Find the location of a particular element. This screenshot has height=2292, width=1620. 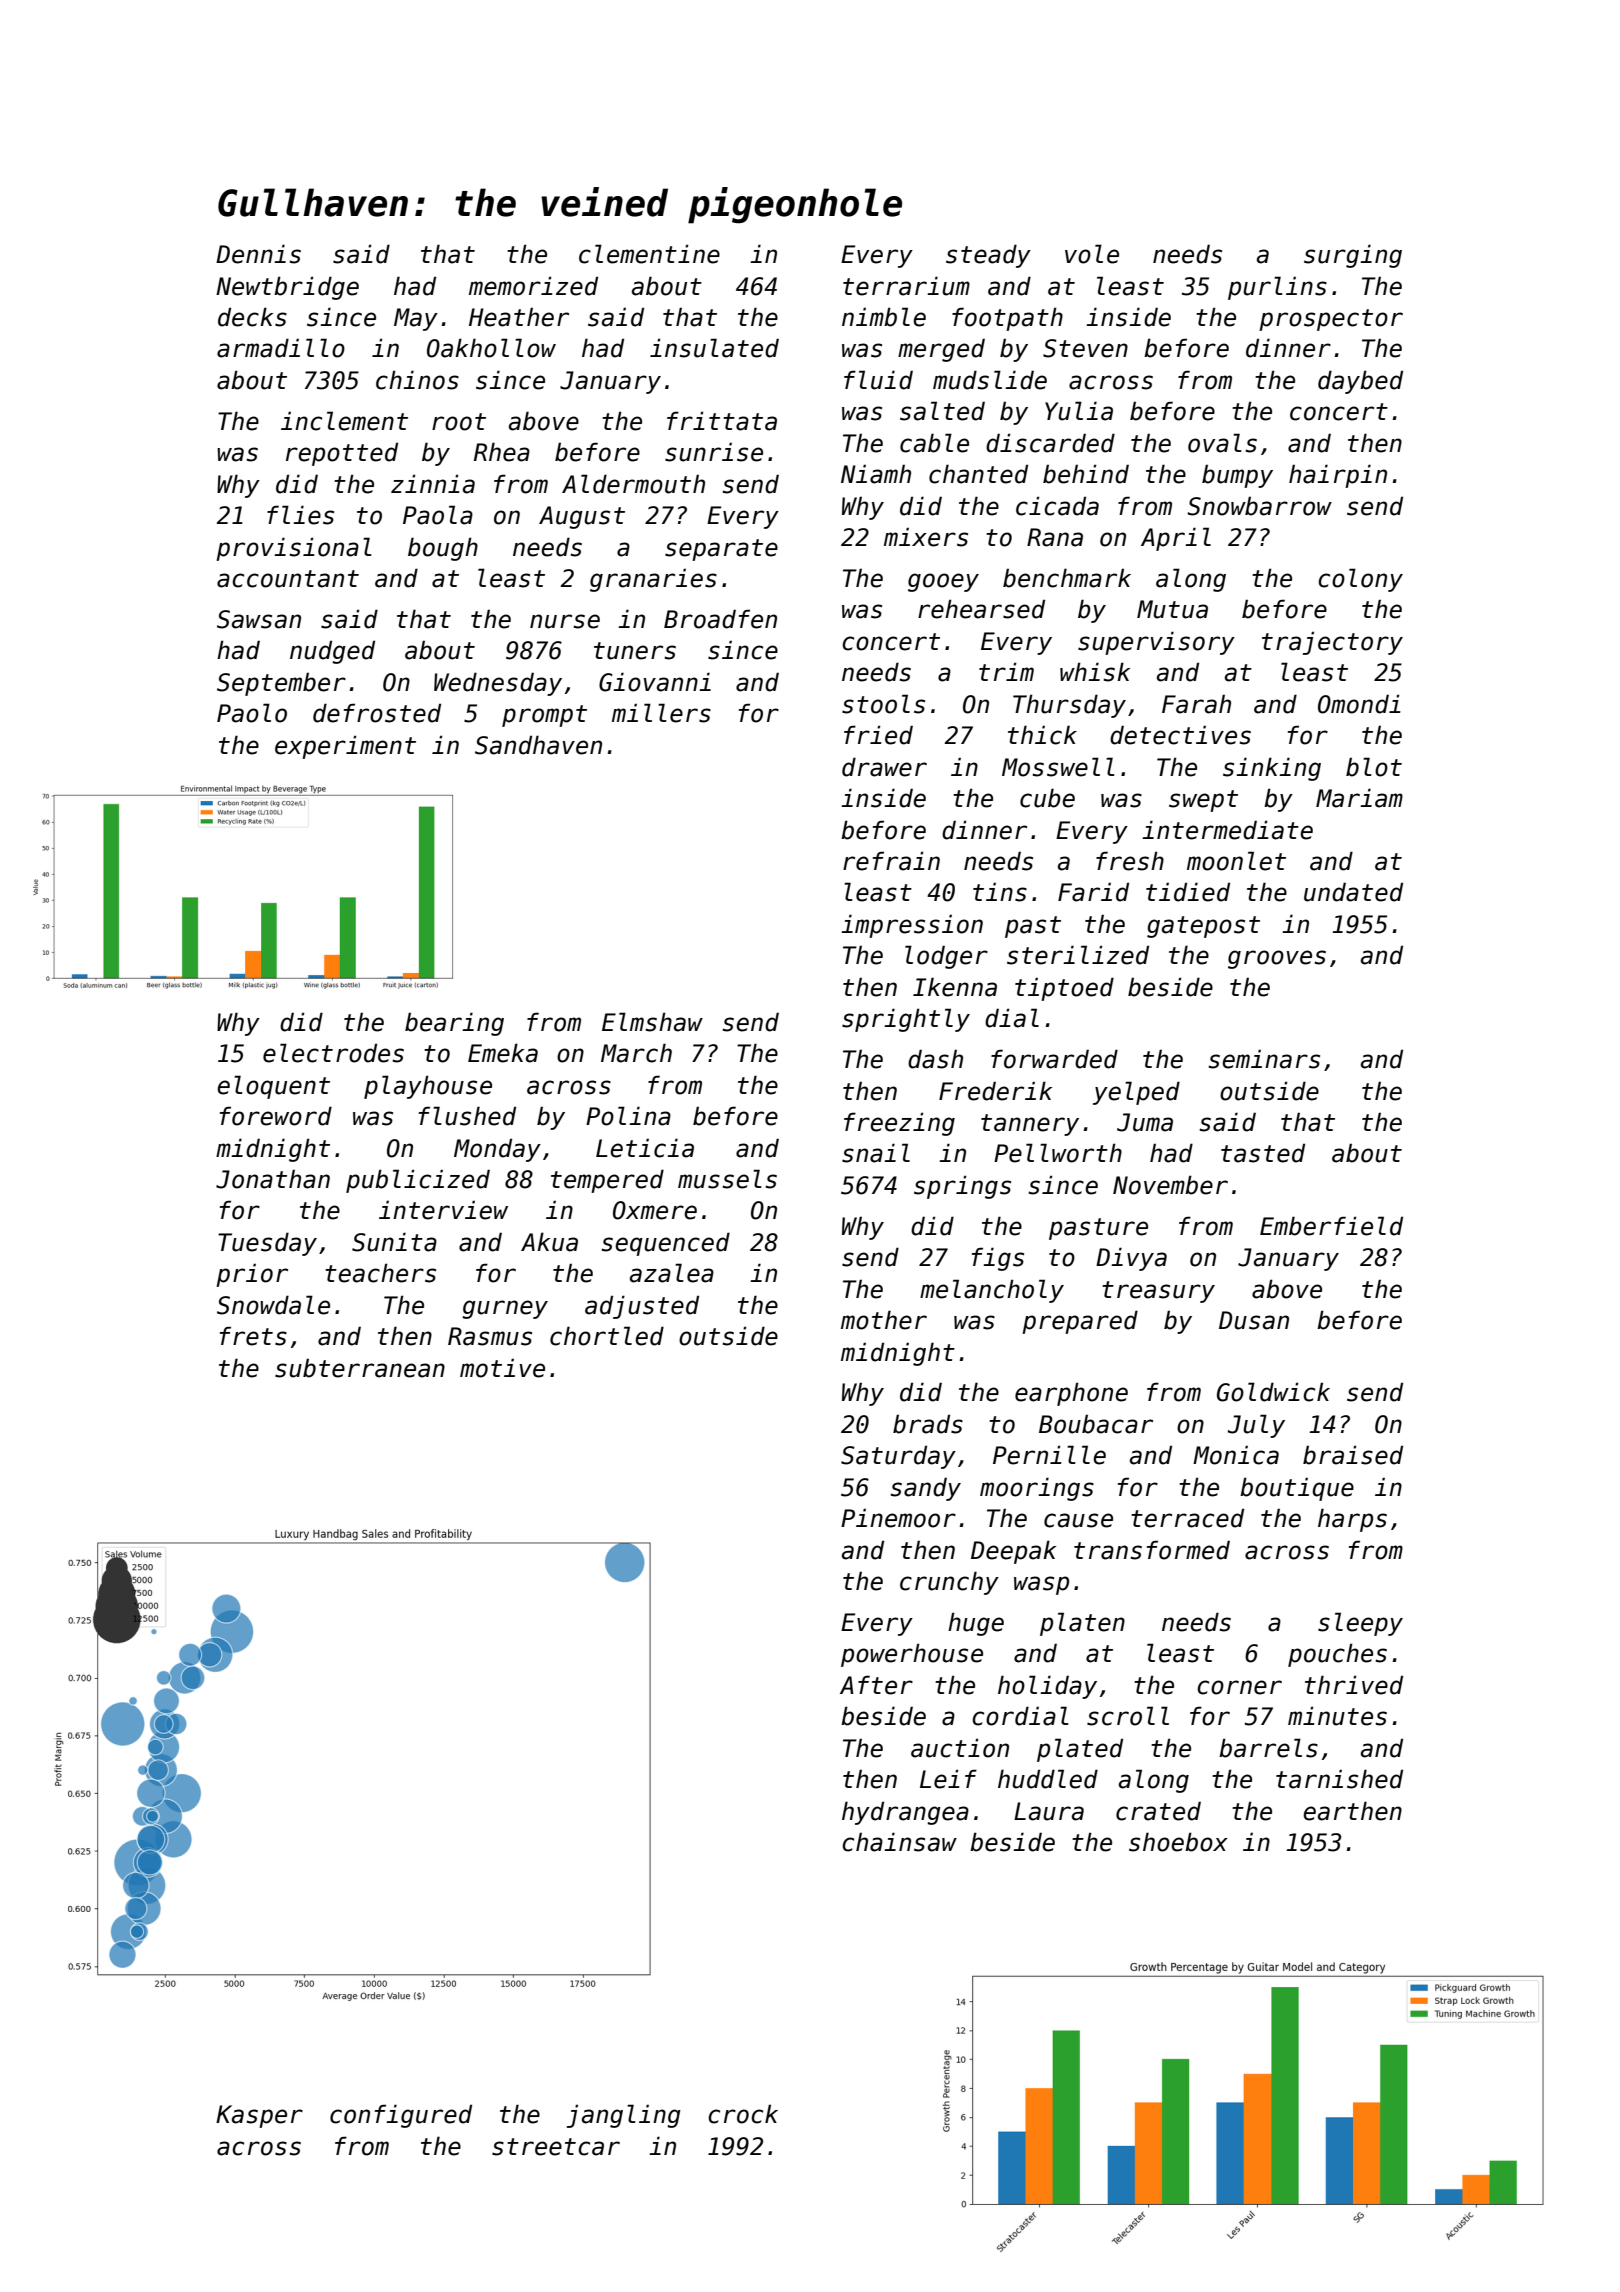

sleepy is located at coordinates (1360, 1624).
